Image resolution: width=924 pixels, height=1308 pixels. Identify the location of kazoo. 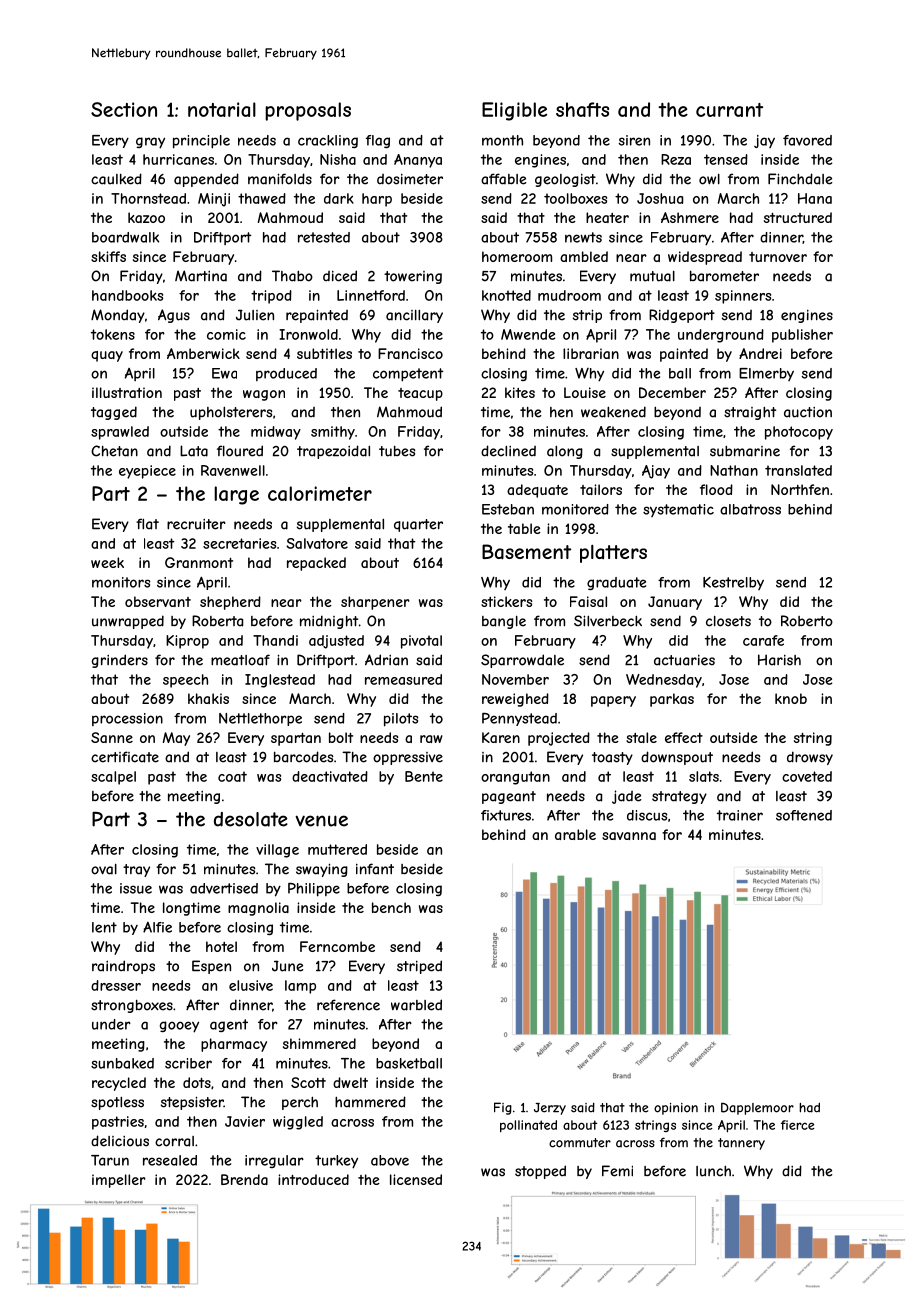
(146, 217).
